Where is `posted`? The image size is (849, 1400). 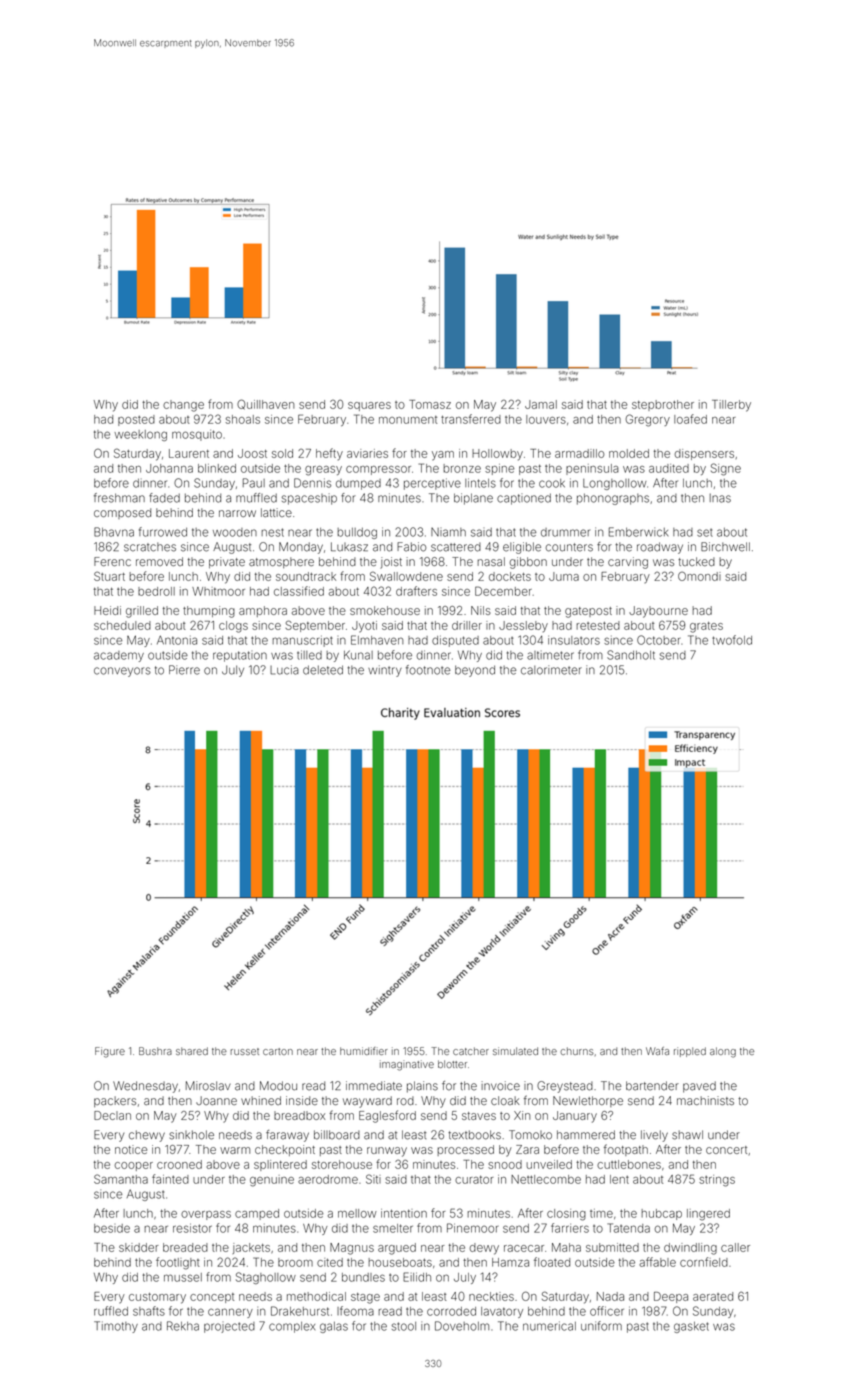
posted is located at coordinates (136, 420).
